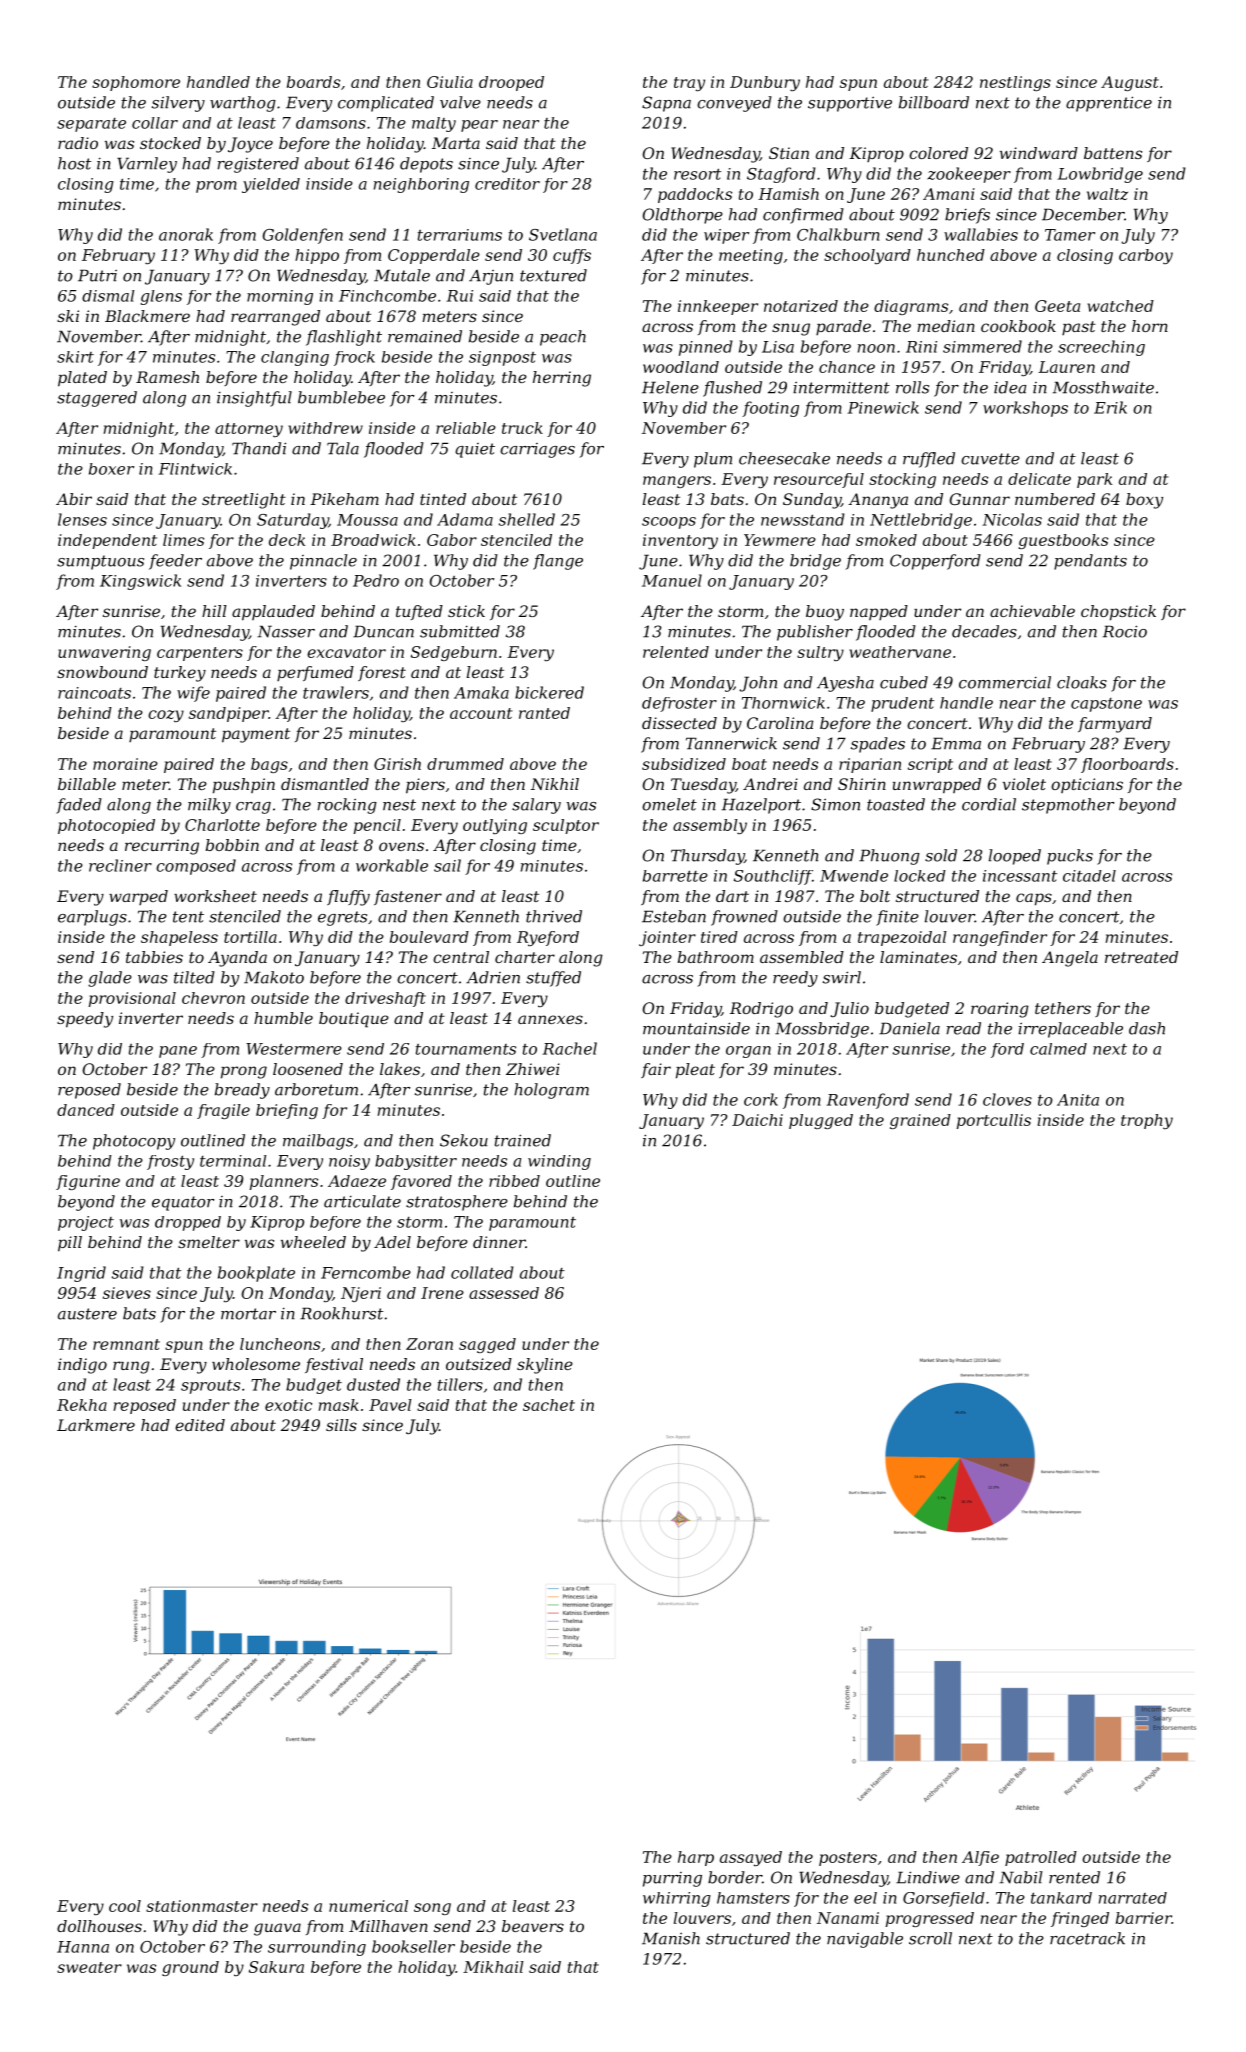 The width and height of the screenshot is (1246, 2052). What do you see at coordinates (229, 714) in the screenshot?
I see `sandpiper` at bounding box center [229, 714].
